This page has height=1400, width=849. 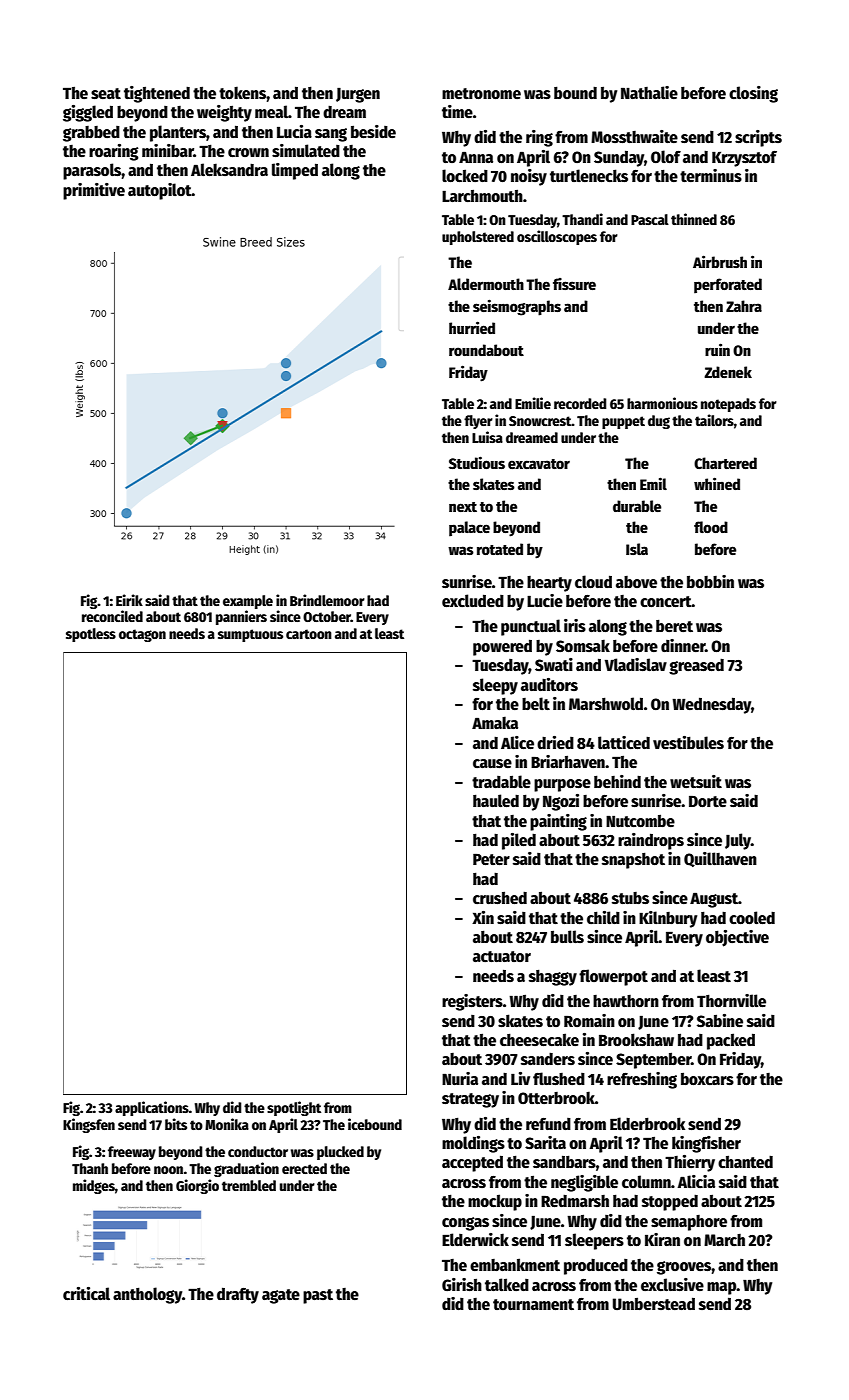 I want to click on Xin, so click(x=483, y=917).
